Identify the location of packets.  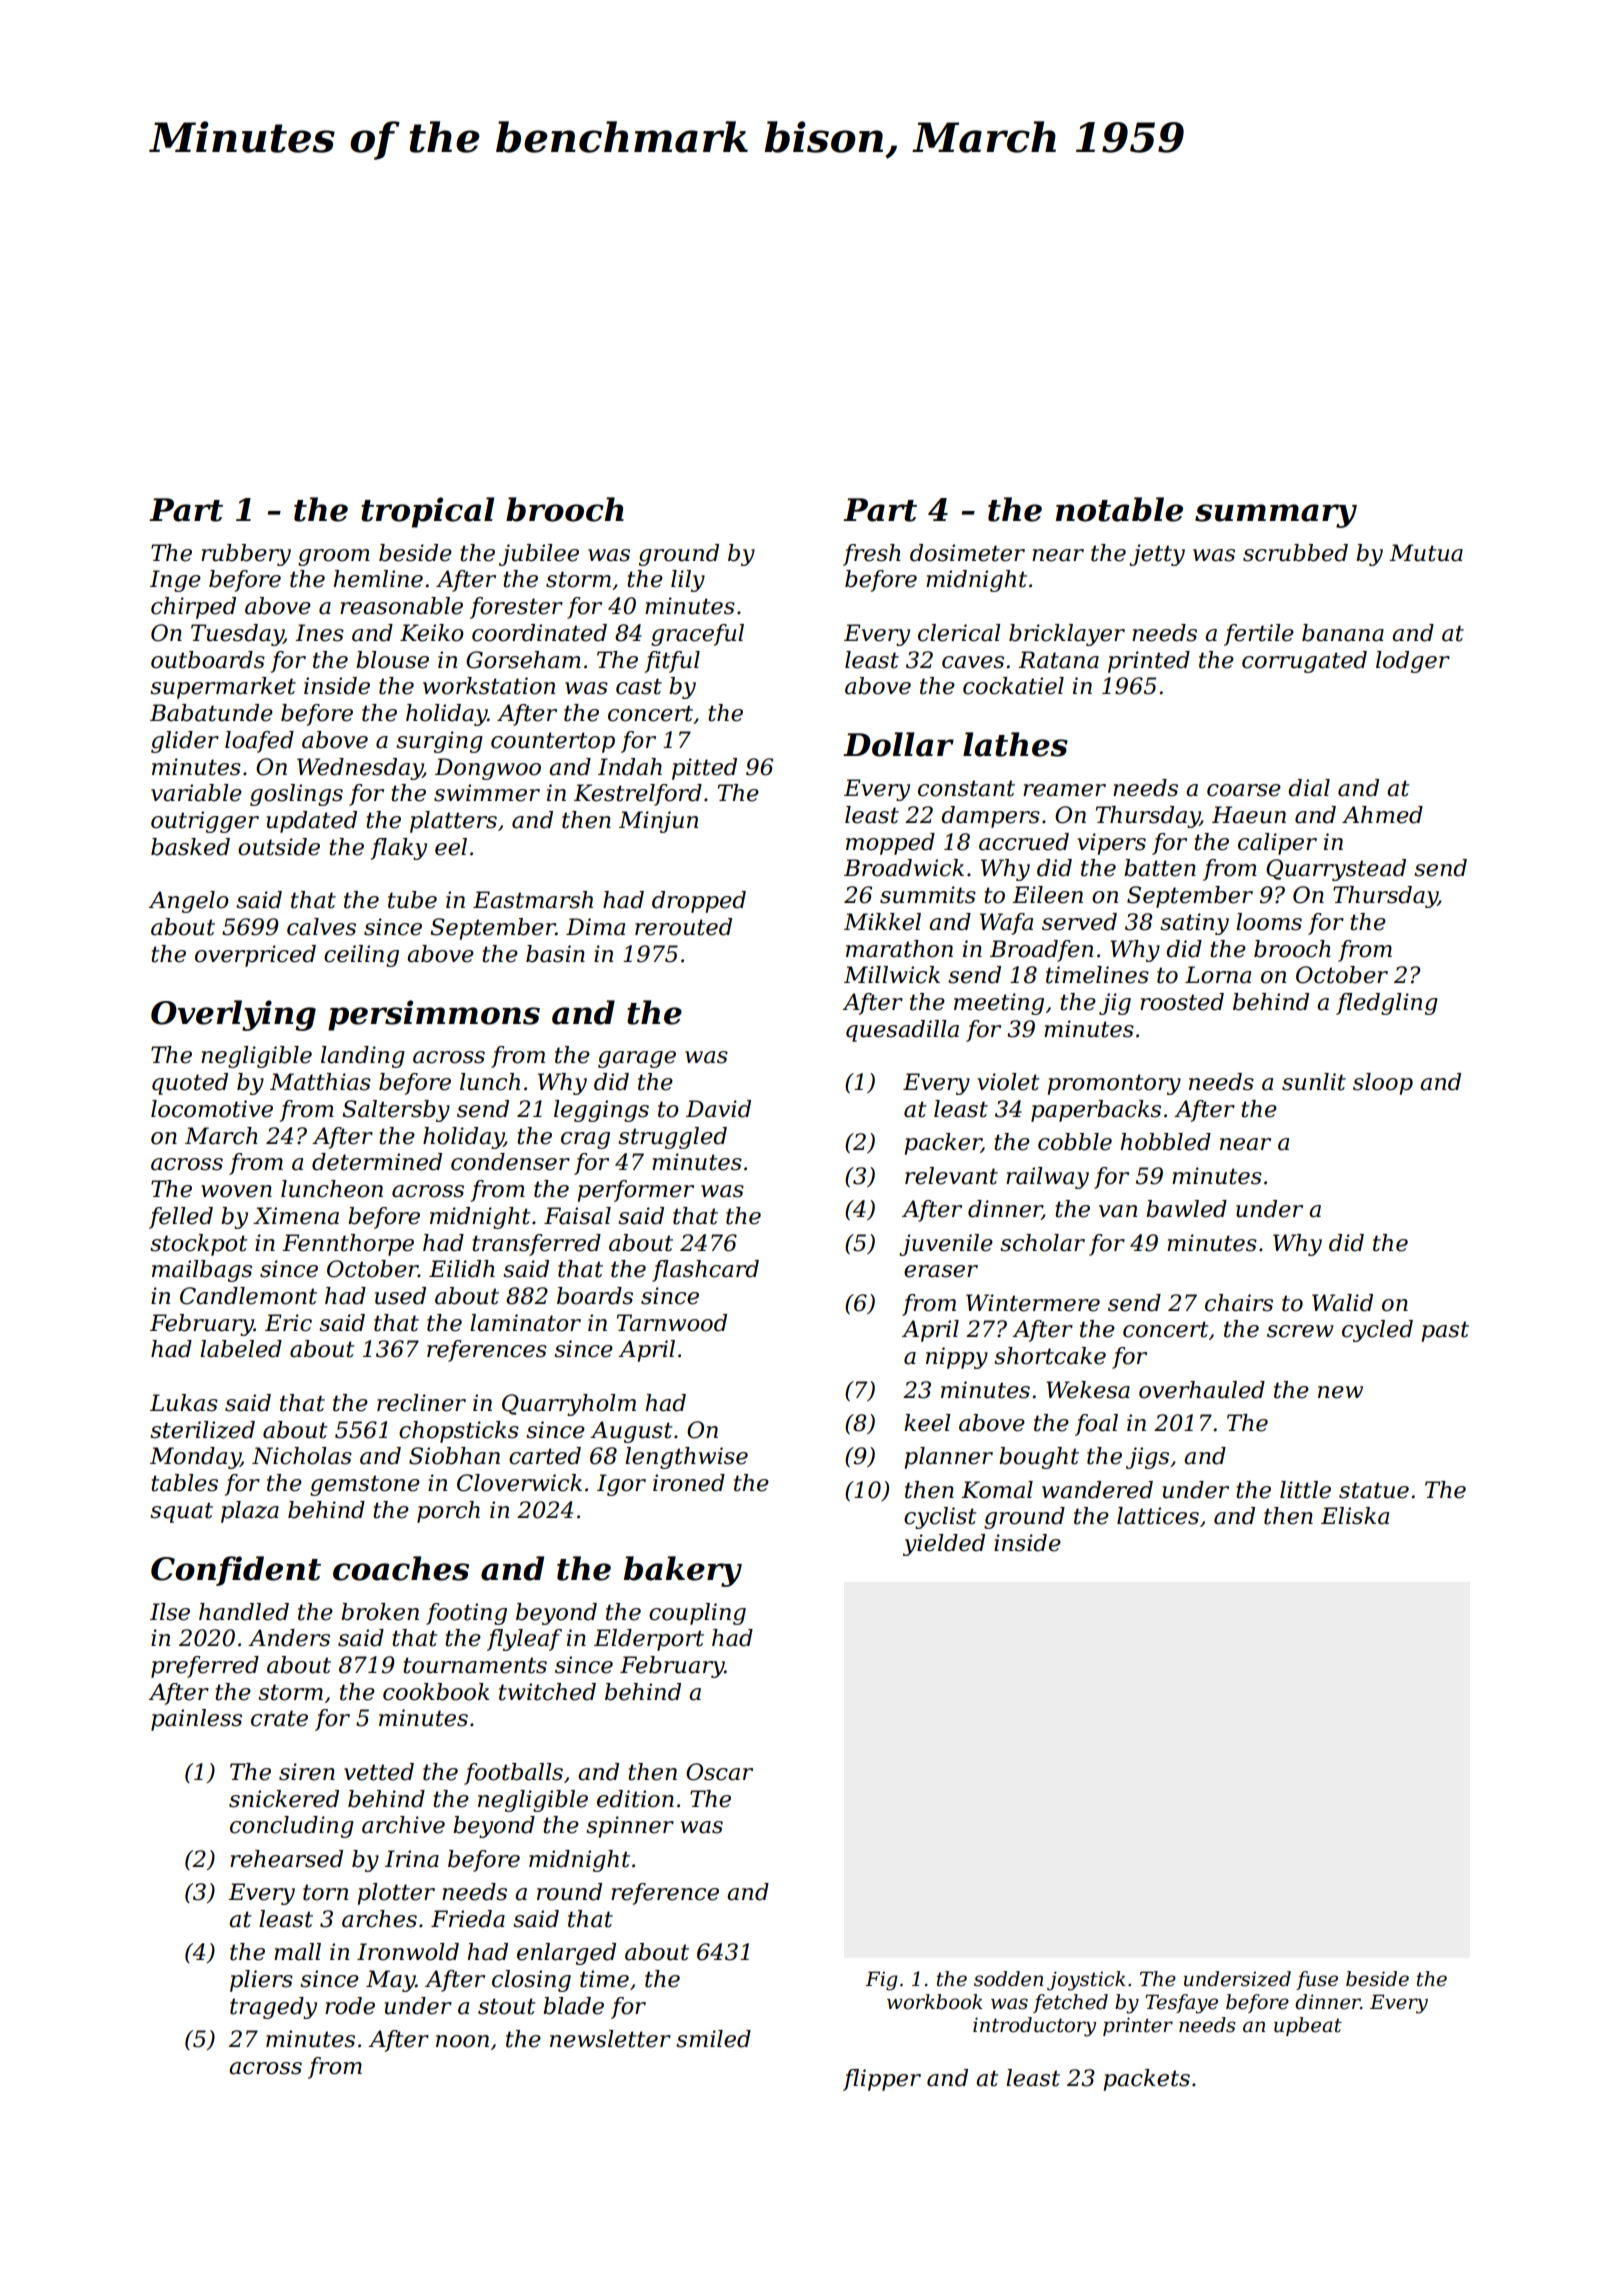
(1147, 2080).
